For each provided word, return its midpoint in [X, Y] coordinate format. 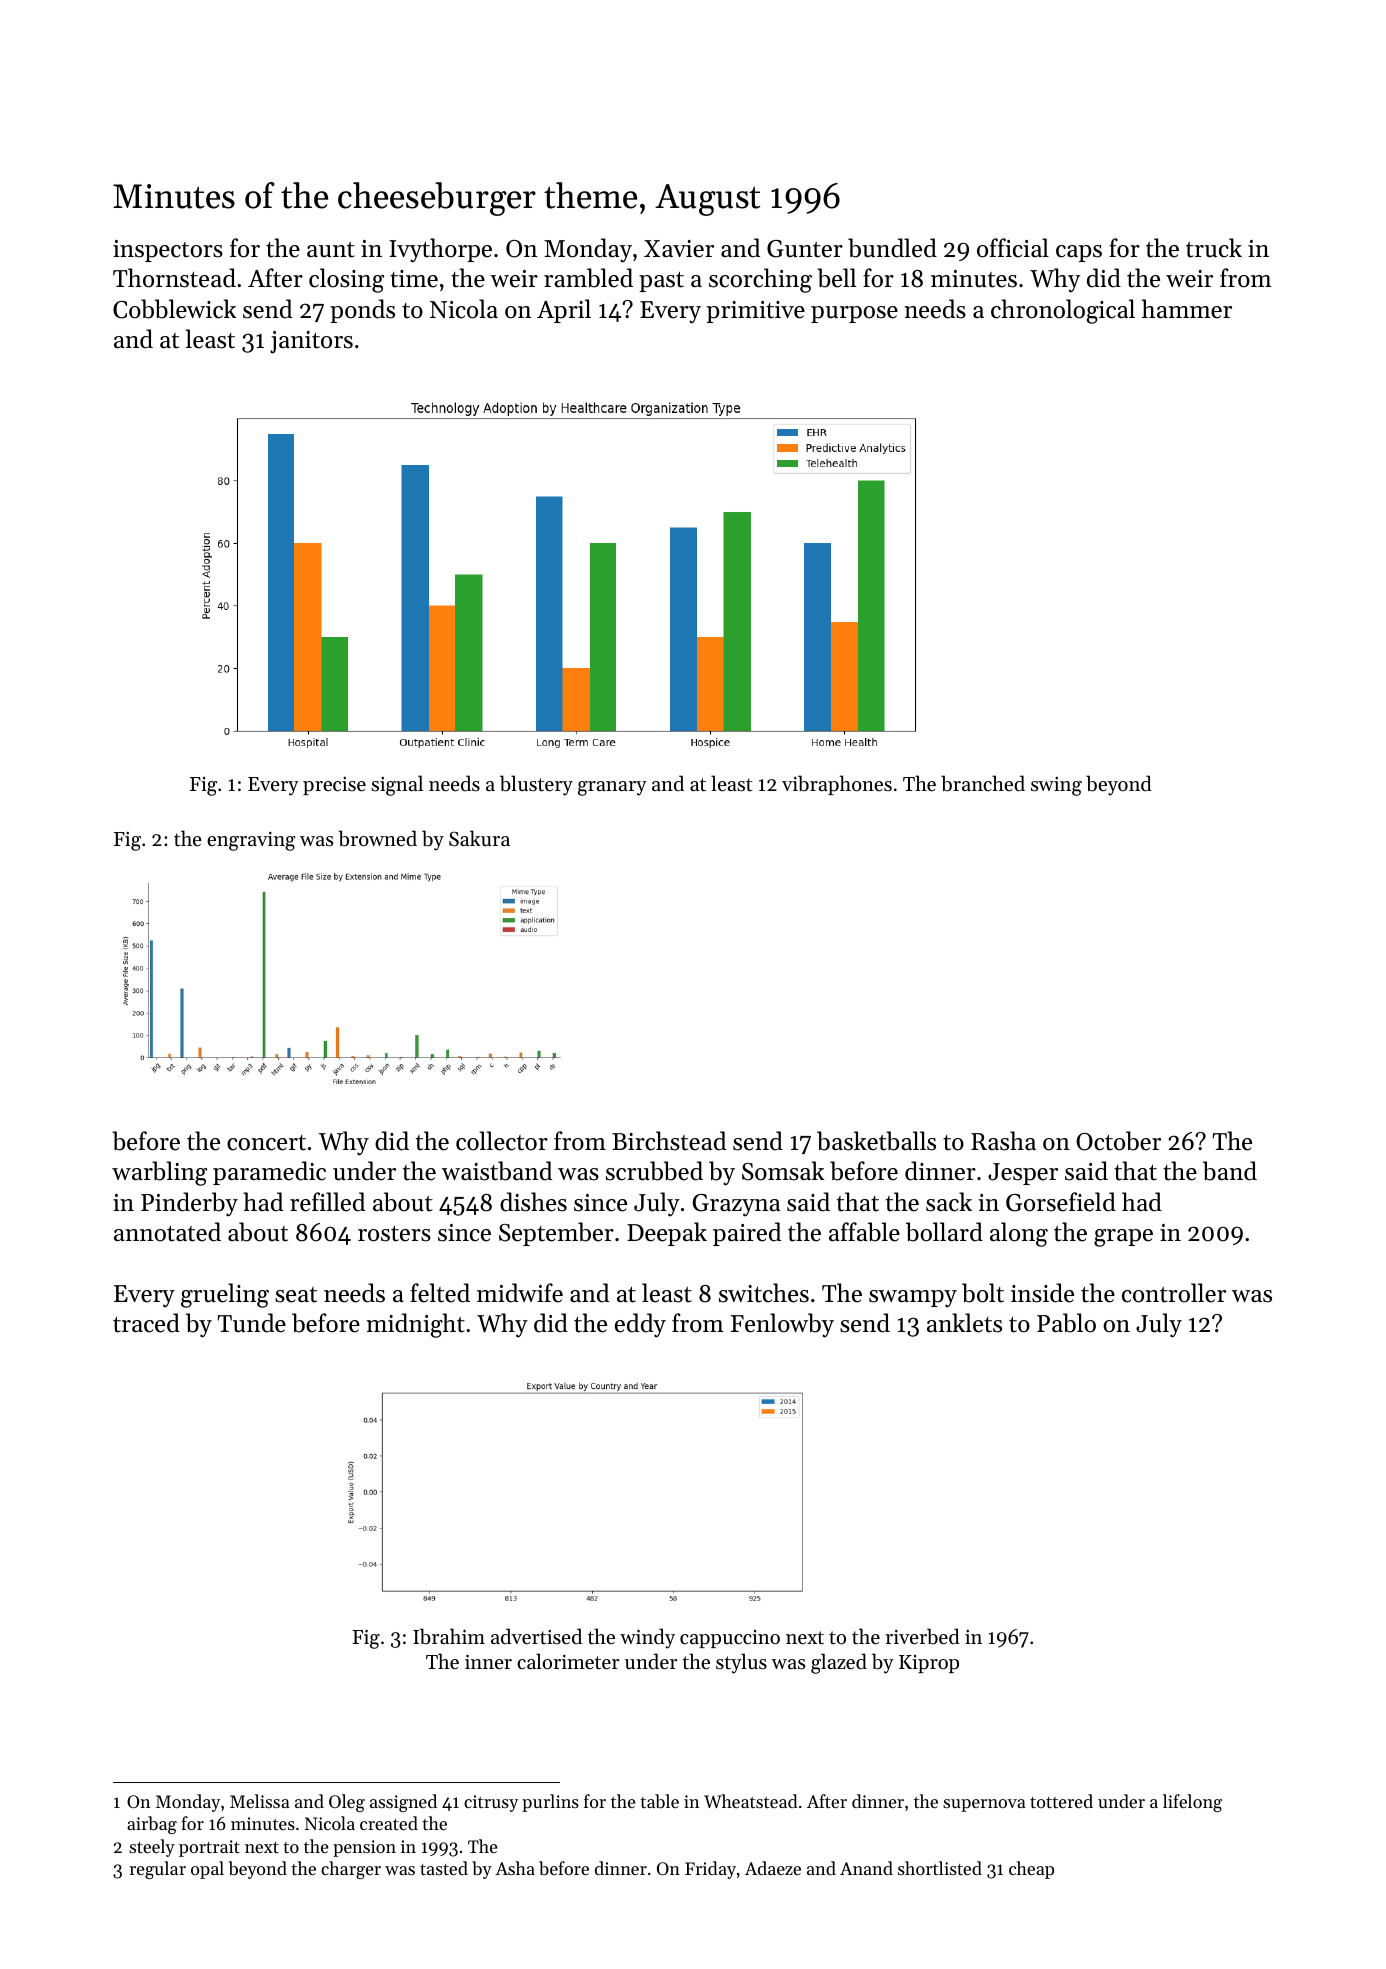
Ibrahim [449, 1636]
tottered [1061, 1801]
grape [1123, 1238]
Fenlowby [782, 1325]
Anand [866, 1868]
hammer [1187, 309]
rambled [588, 278]
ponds [362, 311]
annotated [167, 1232]
